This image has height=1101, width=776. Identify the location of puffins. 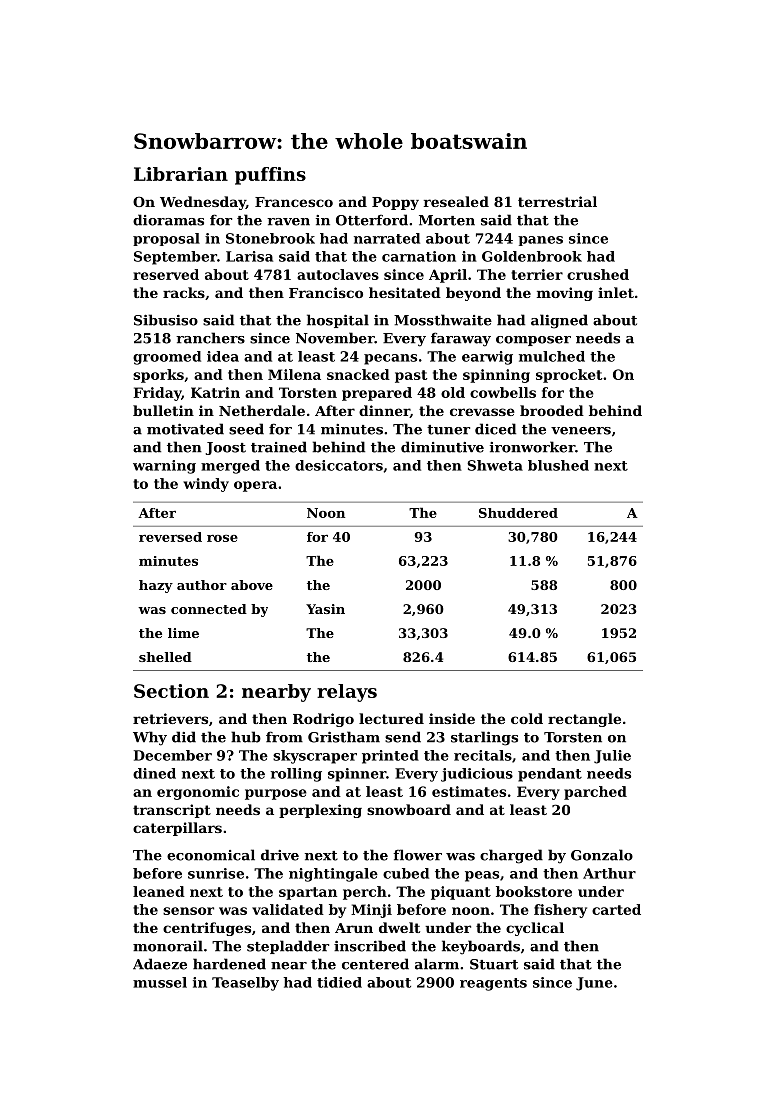
(270, 176).
